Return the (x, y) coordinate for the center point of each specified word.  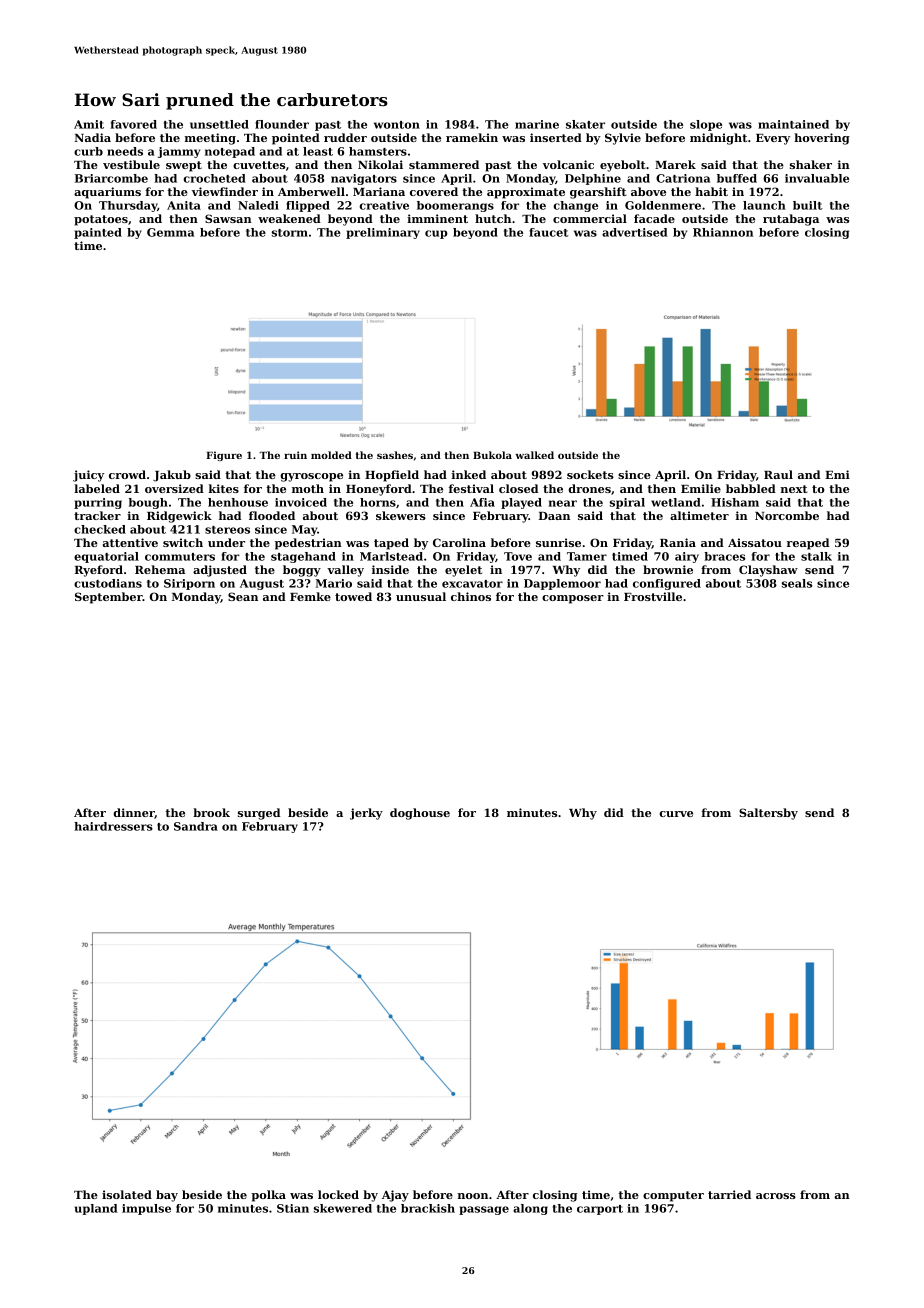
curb (88, 151)
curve (676, 814)
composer (573, 599)
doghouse (420, 814)
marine (537, 124)
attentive (130, 542)
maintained (793, 124)
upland (96, 1209)
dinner (134, 813)
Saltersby (768, 814)
